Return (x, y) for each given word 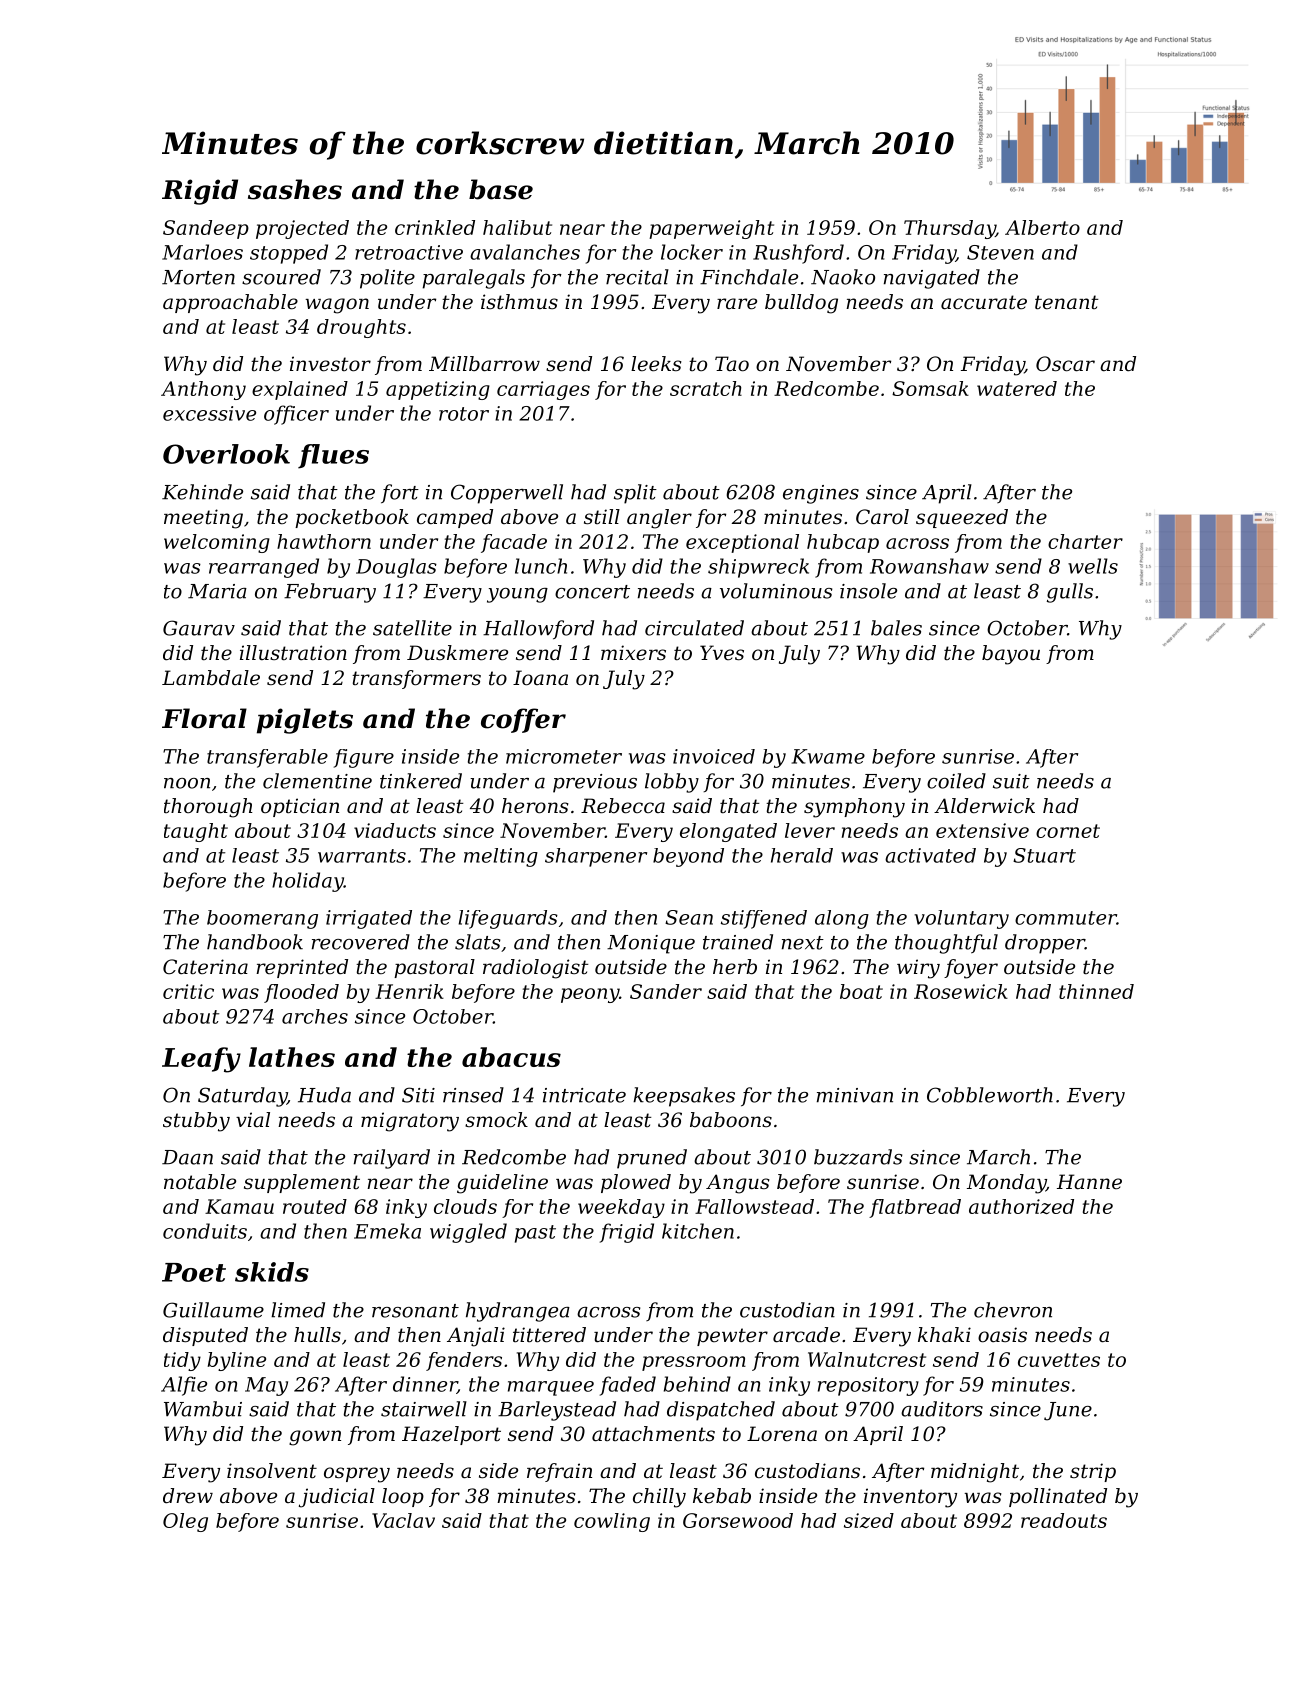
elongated (728, 832)
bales (896, 628)
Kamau (239, 1206)
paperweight (711, 229)
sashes (295, 189)
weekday (621, 1208)
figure (364, 758)
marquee (551, 1388)
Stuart (1044, 855)
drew (188, 1496)
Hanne (1089, 1182)
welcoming (217, 543)
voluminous (776, 591)
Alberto (1042, 227)
